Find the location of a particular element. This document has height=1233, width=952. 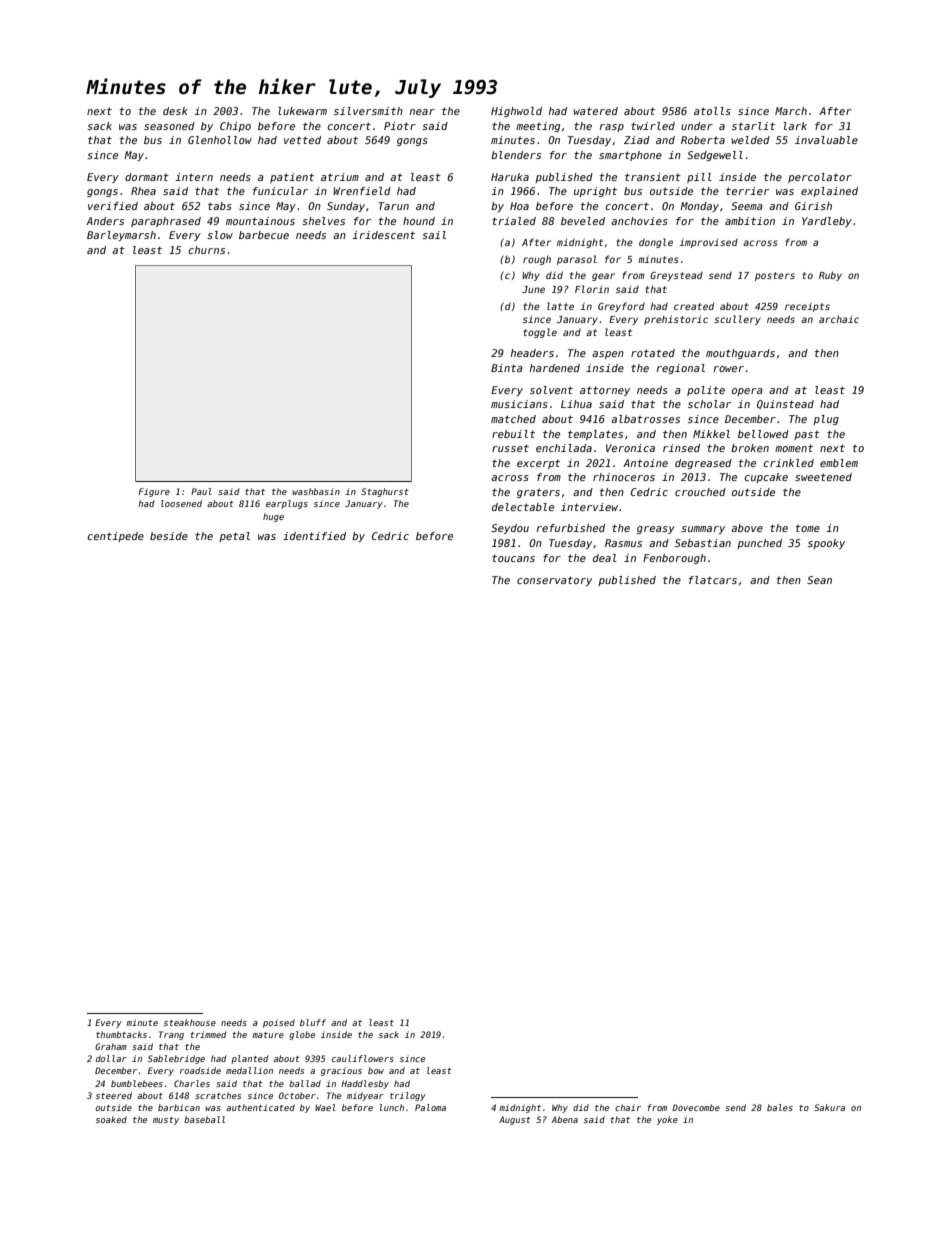

yoke is located at coordinates (667, 1120).
